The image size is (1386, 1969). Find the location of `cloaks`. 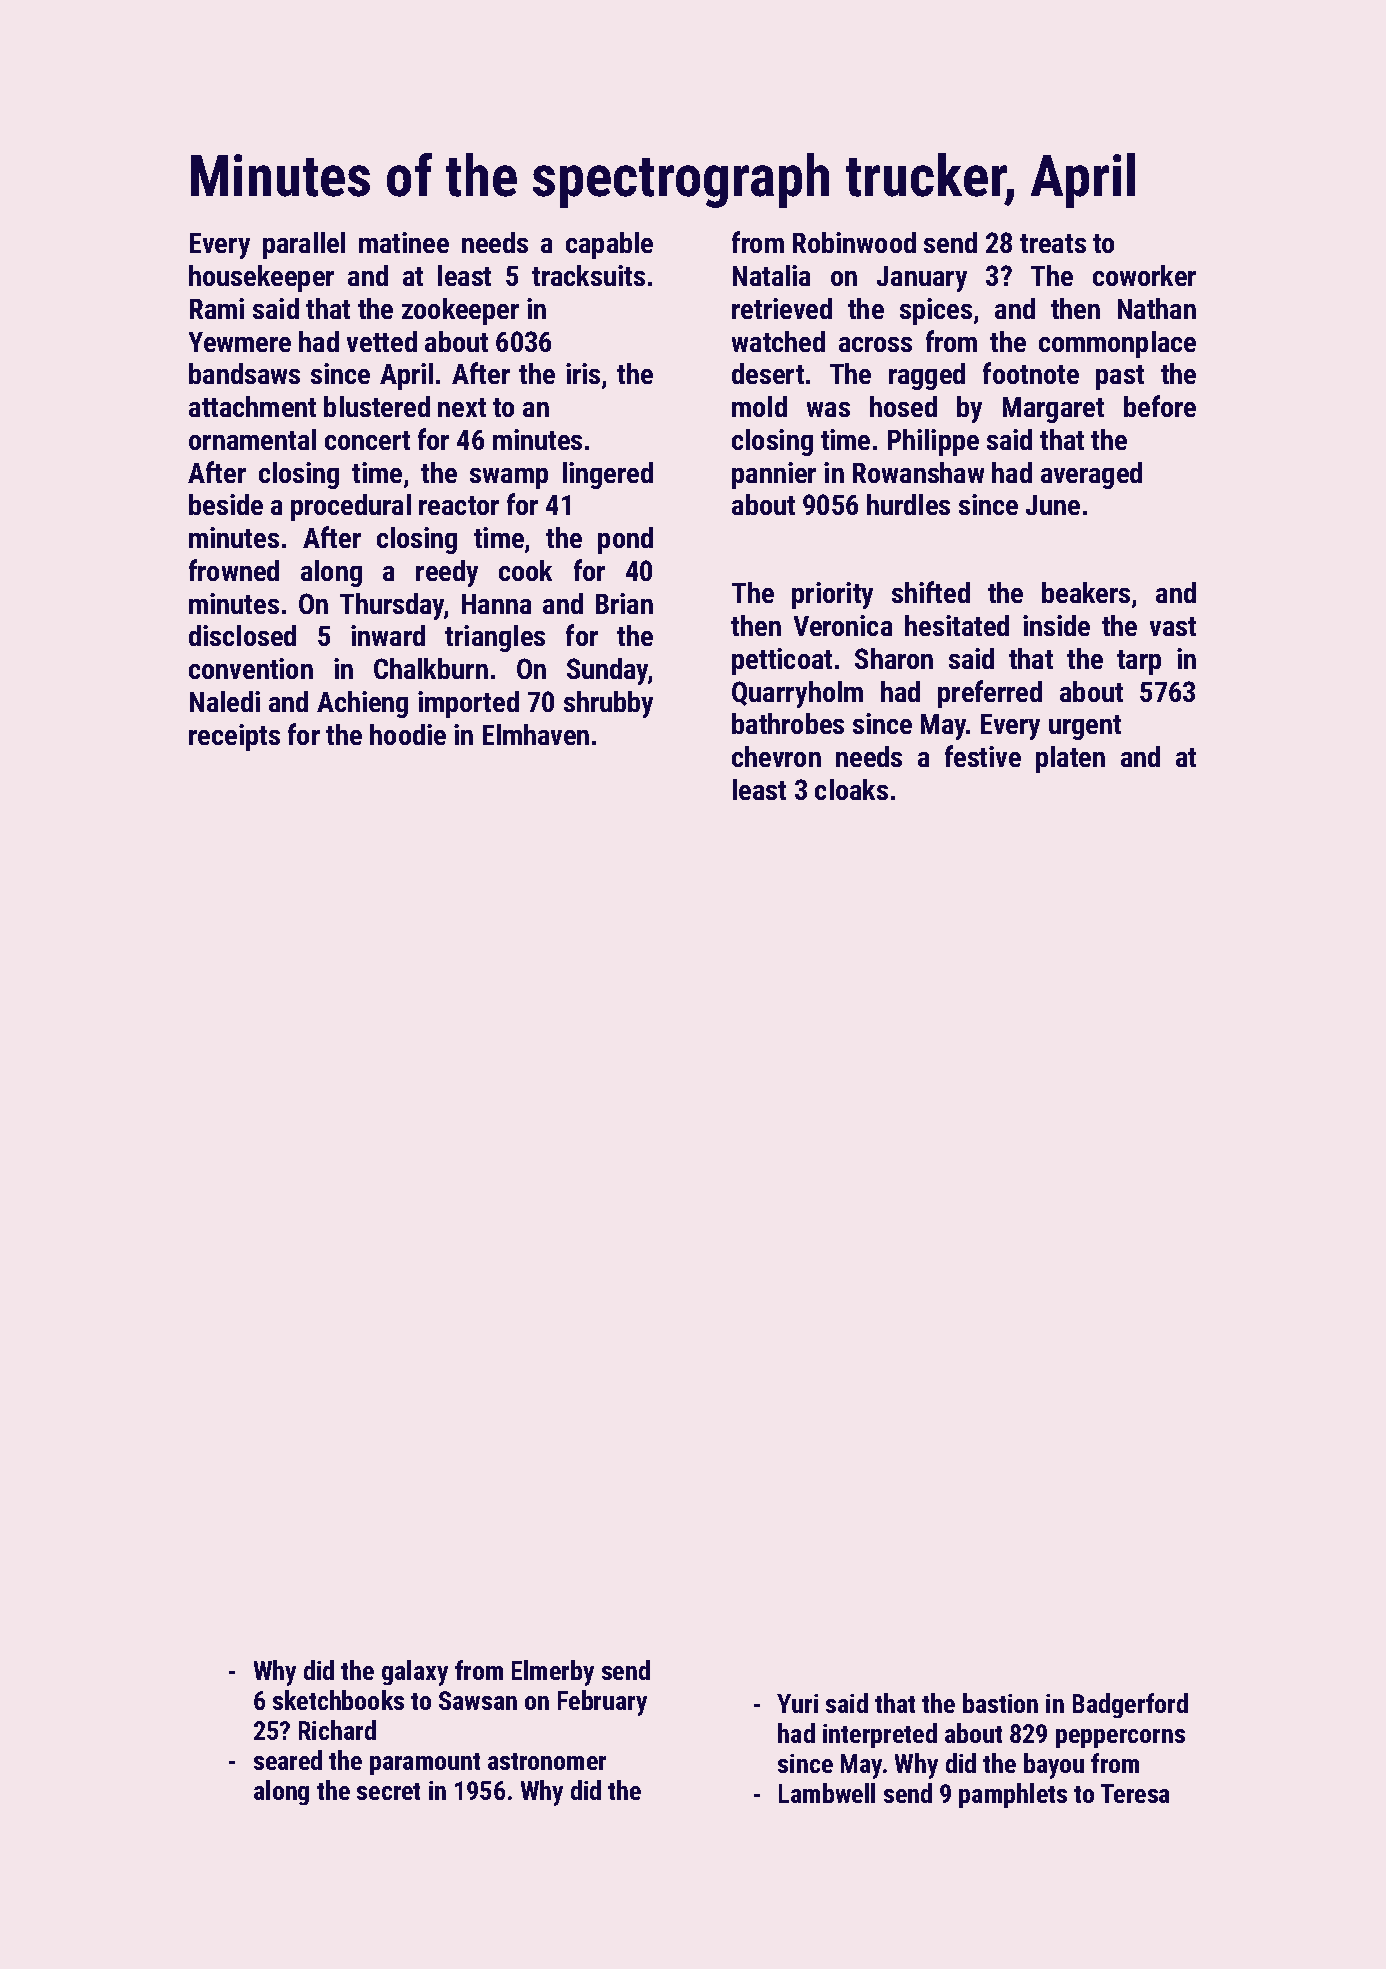

cloaks is located at coordinates (851, 789).
